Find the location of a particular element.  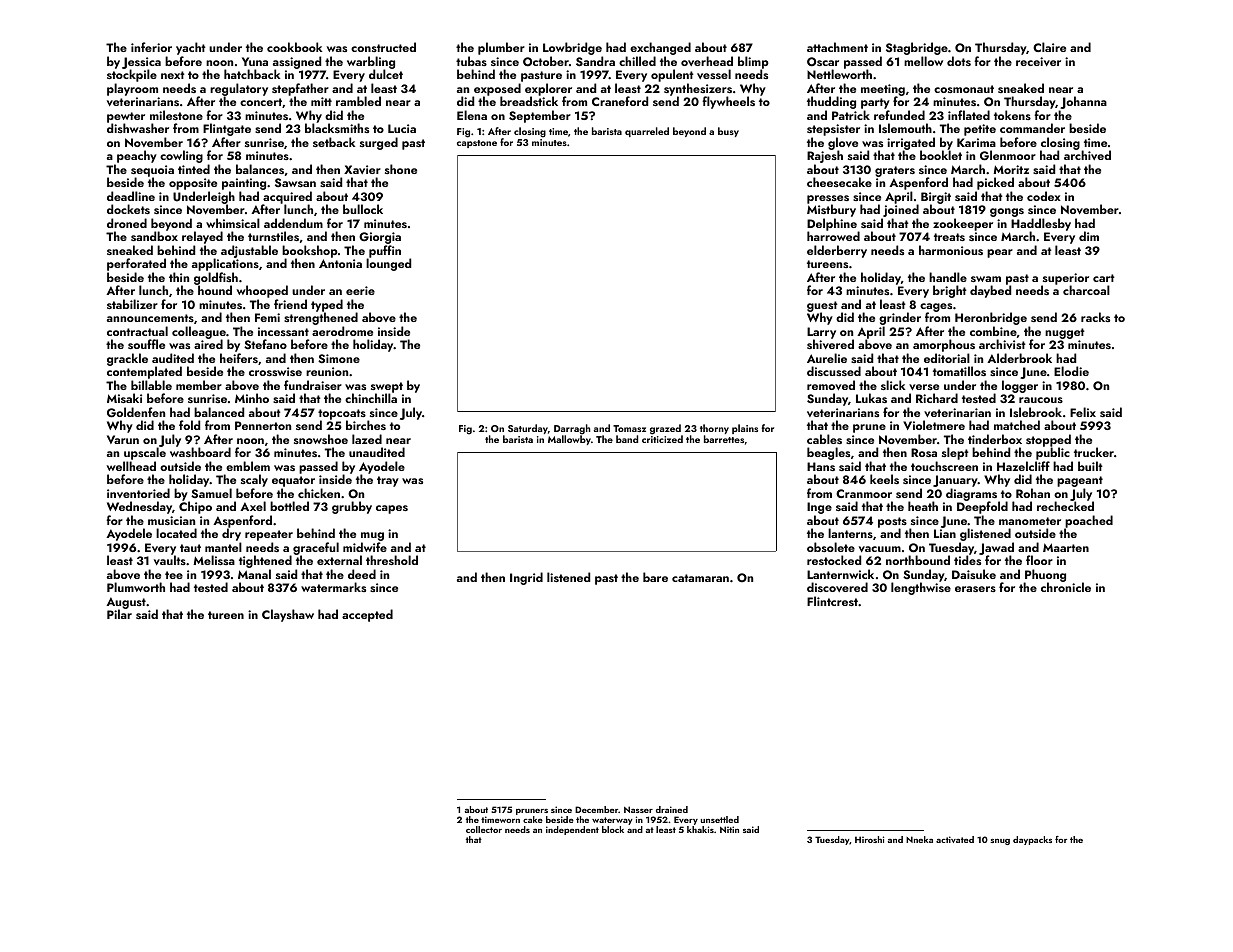

Maarten is located at coordinates (1066, 547).
